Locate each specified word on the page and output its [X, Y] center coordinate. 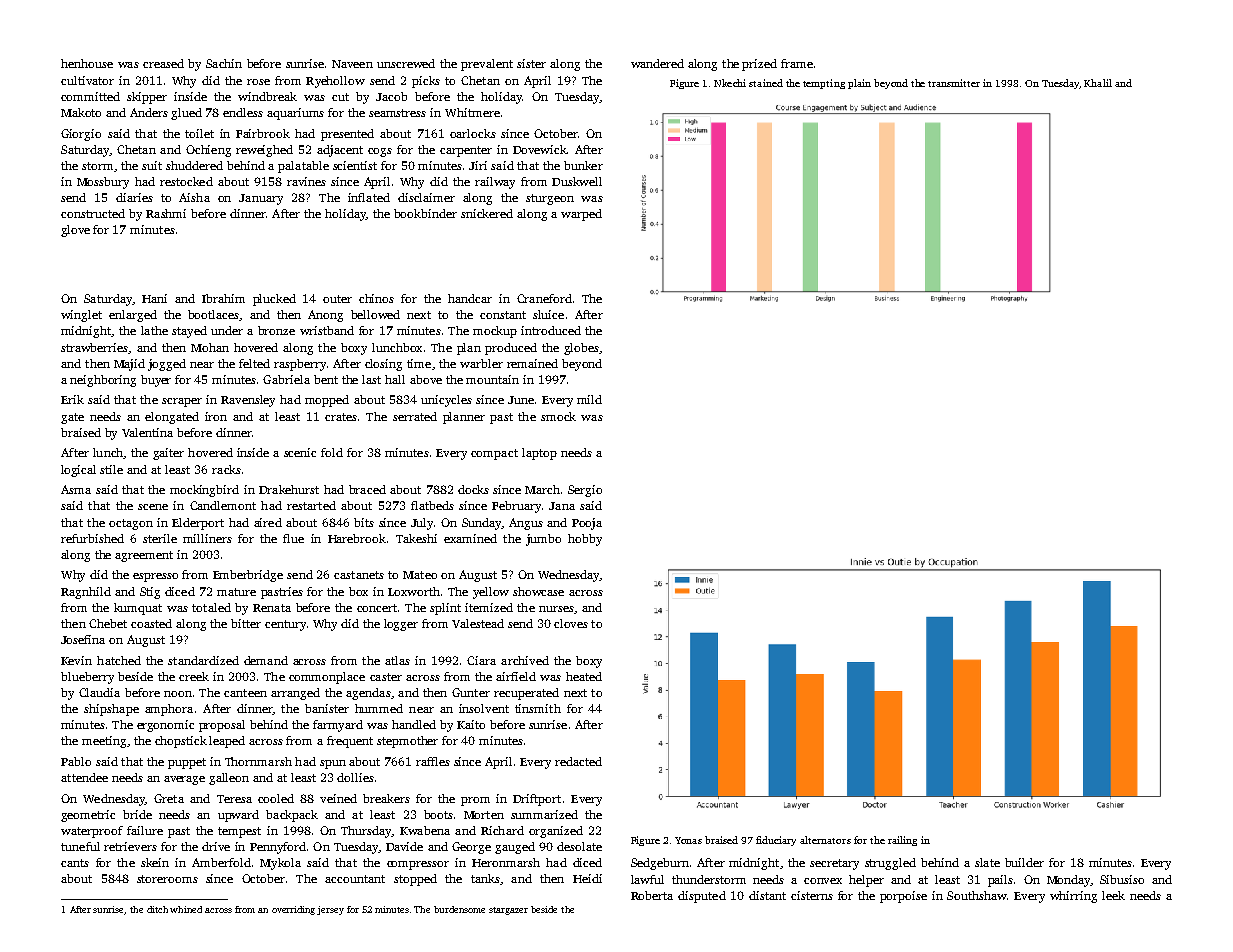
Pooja [587, 524]
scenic [300, 452]
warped [581, 215]
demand [266, 660]
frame [797, 63]
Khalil [1098, 83]
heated [584, 676]
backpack [292, 816]
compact [494, 454]
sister [531, 63]
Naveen [352, 64]
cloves [571, 623]
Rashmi [166, 213]
